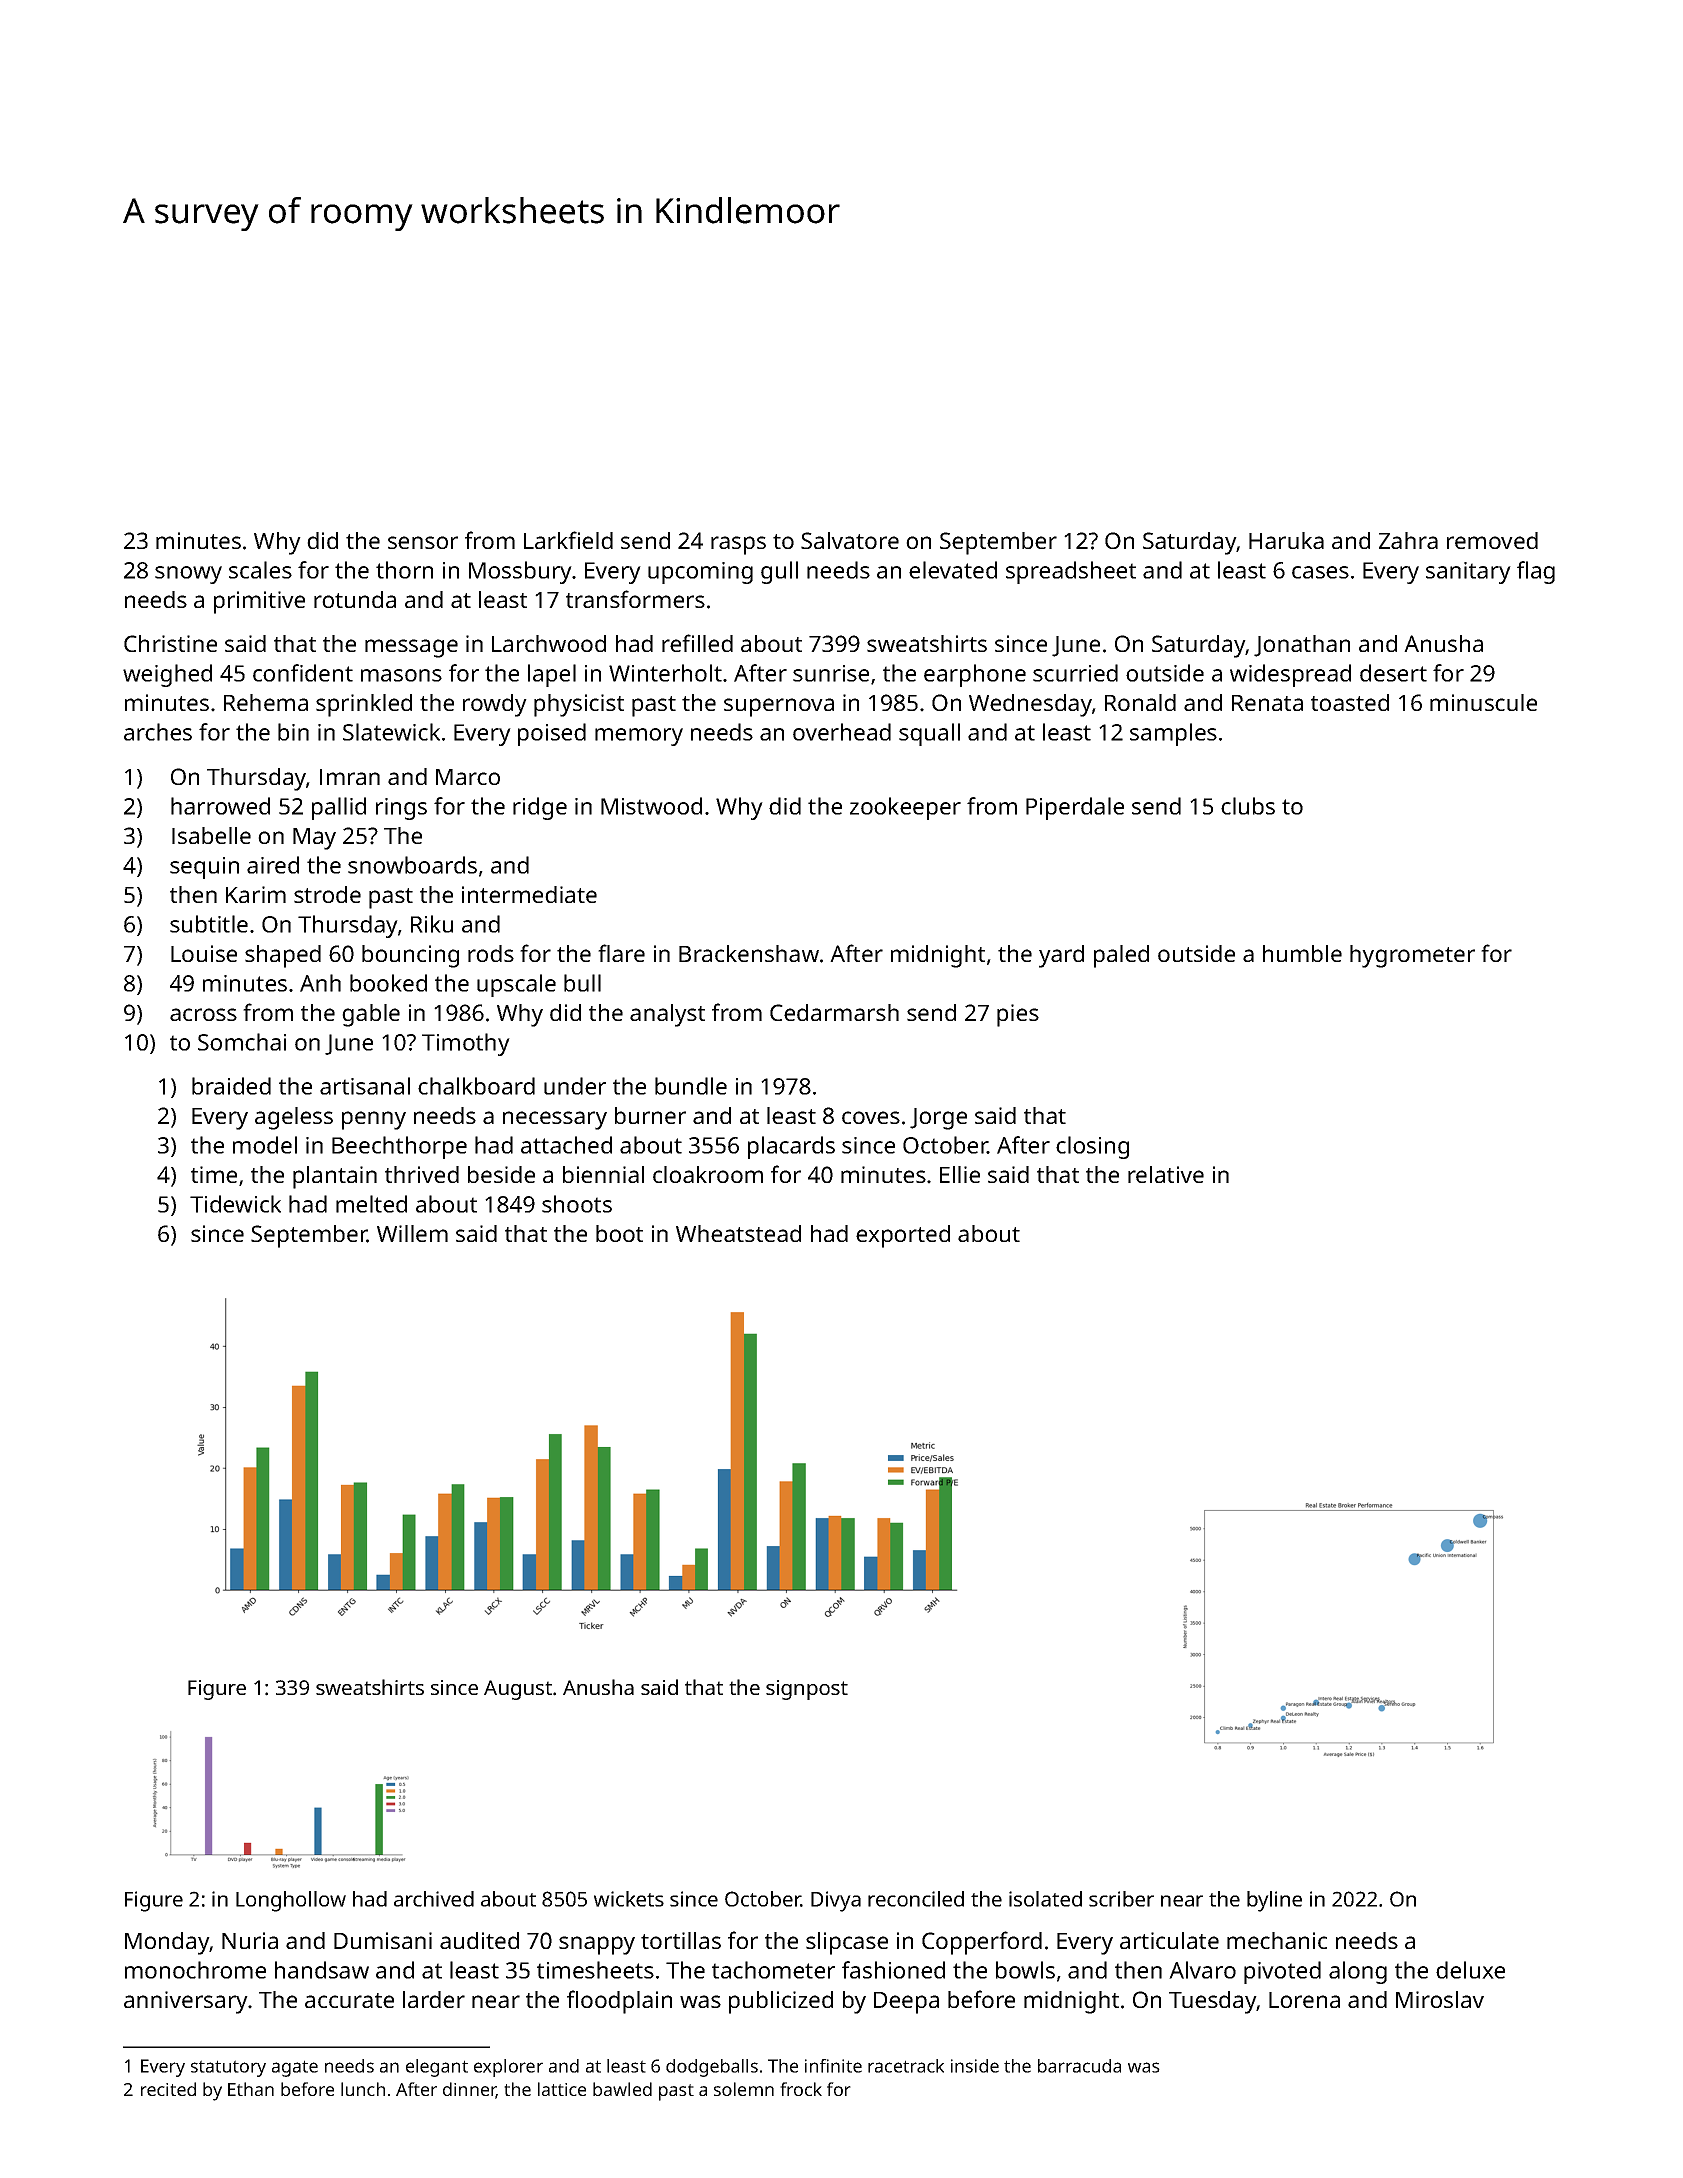 The width and height of the document is (1683, 2178). I want to click on Tidewick, so click(235, 1204).
